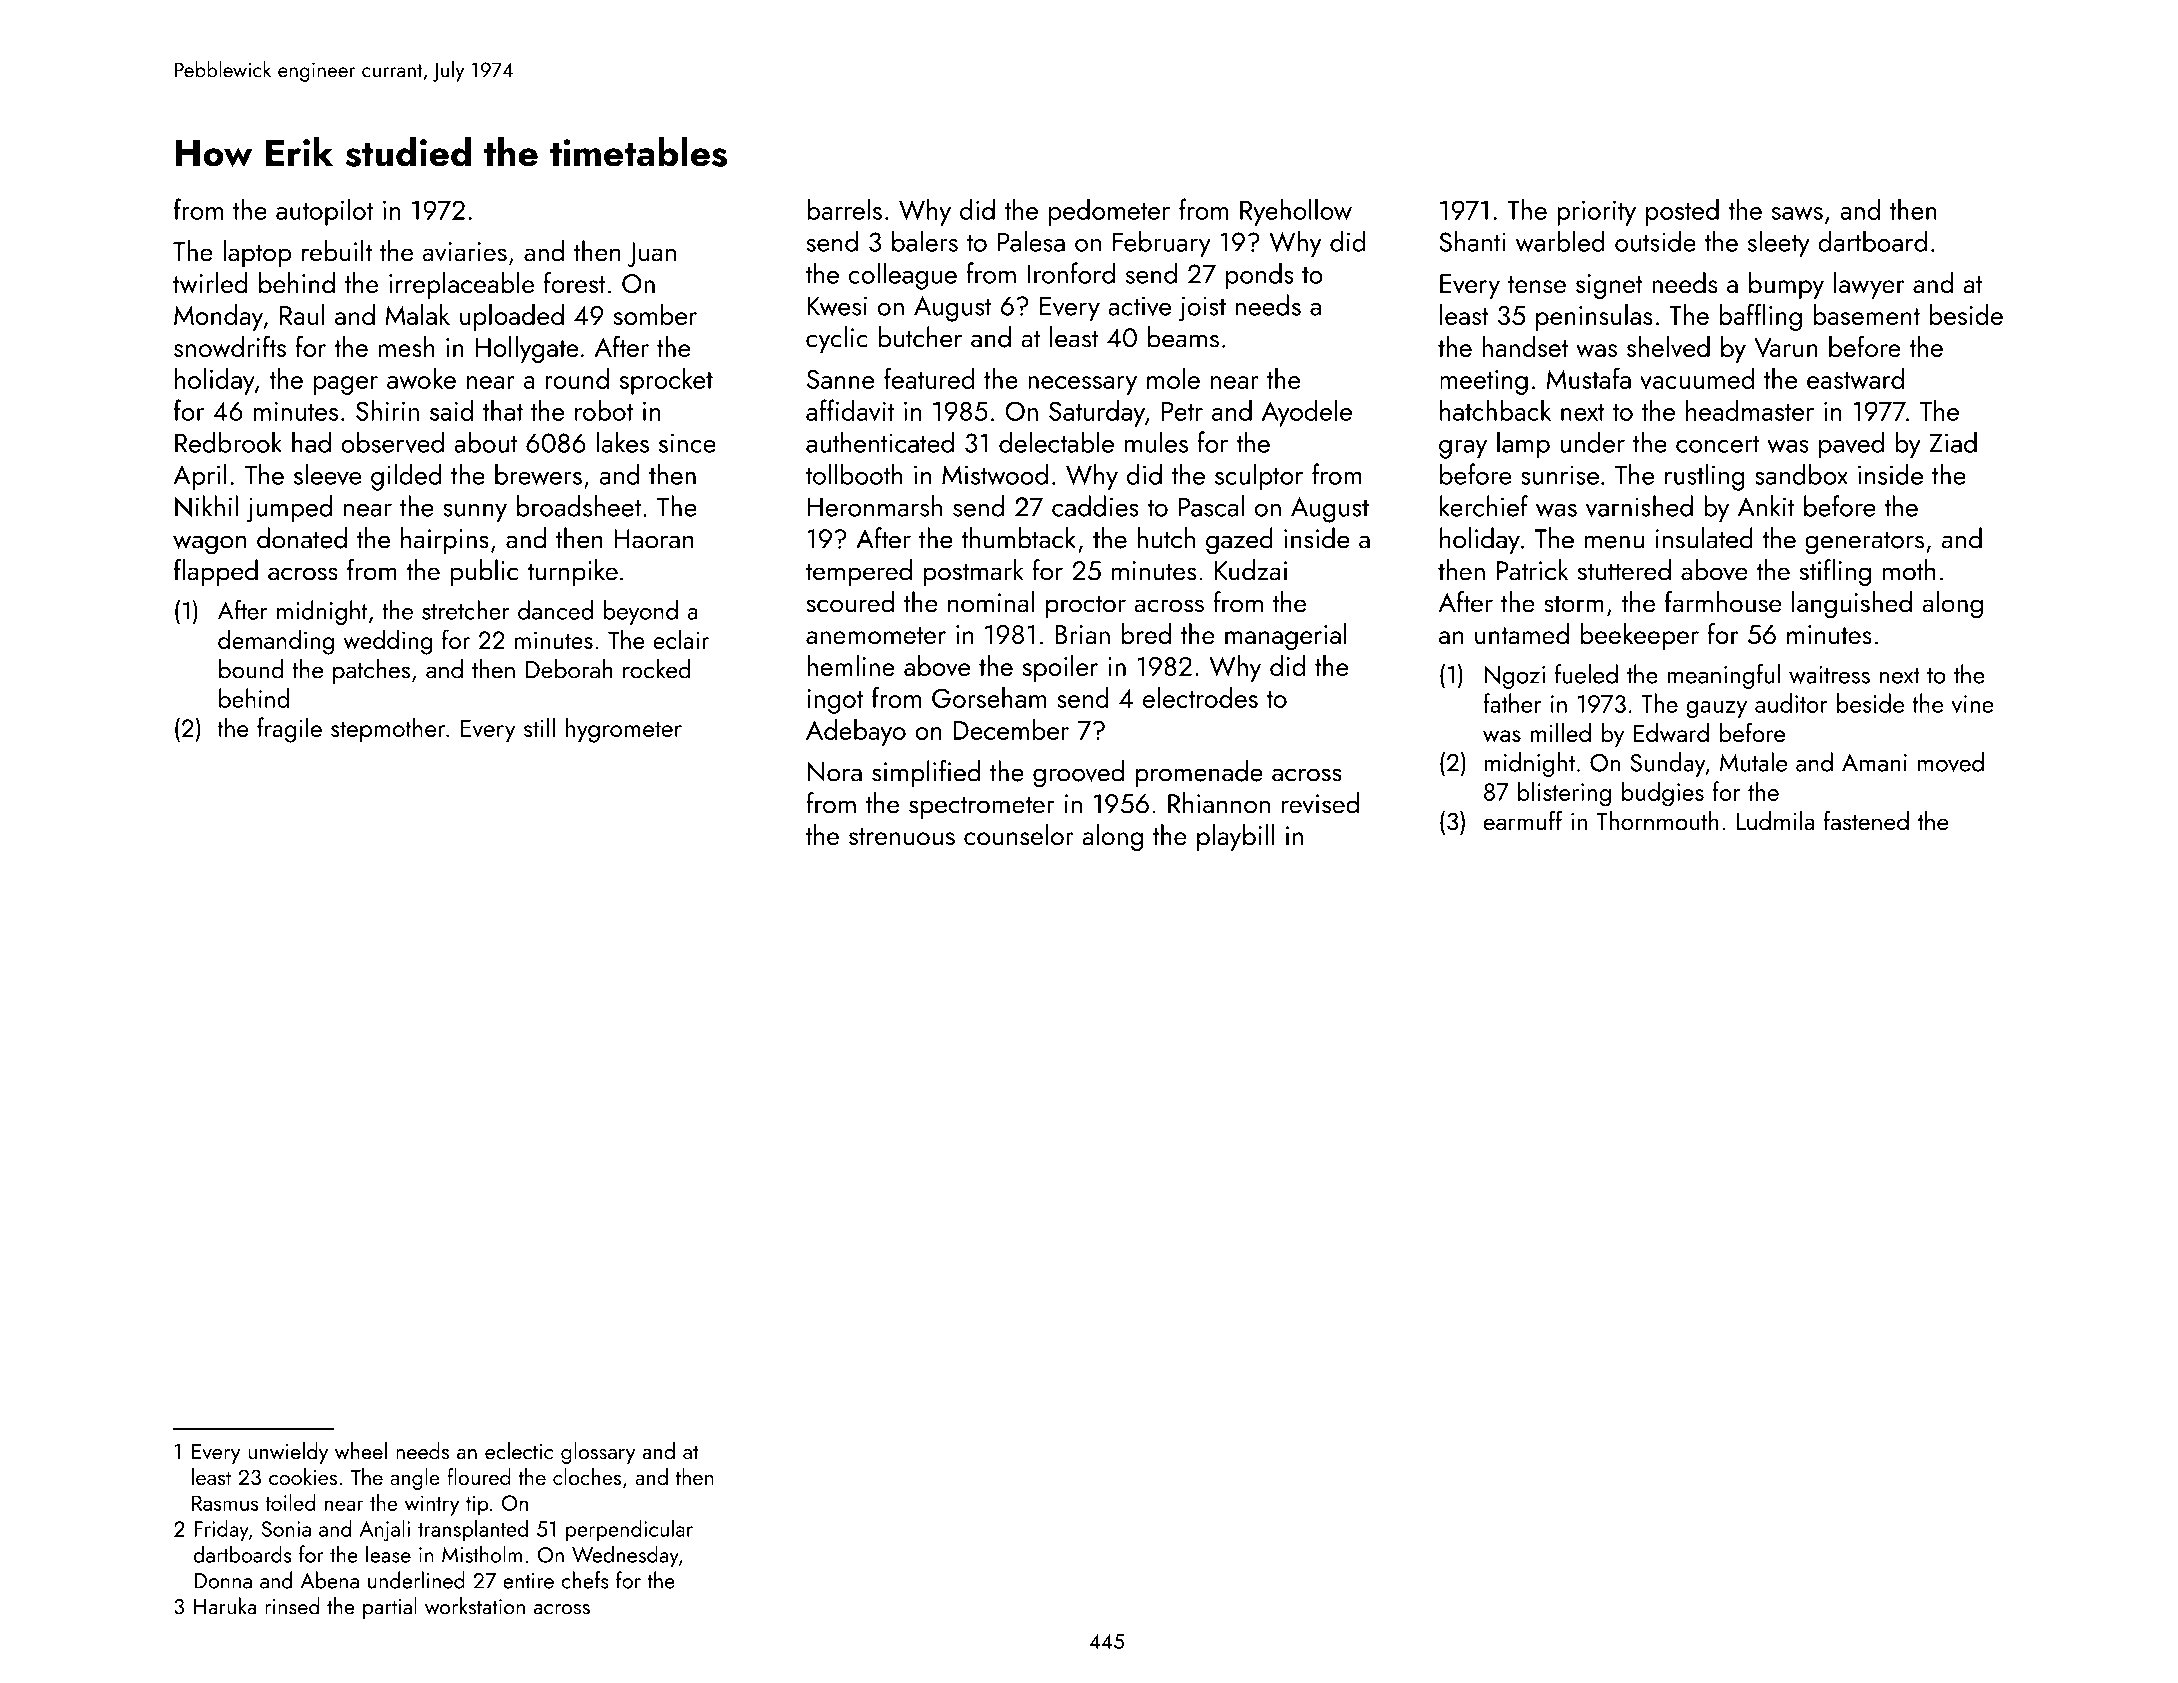 This screenshot has width=2178, height=1683. Describe the element at coordinates (1775, 821) in the screenshot. I see `Ludmila` at that location.
